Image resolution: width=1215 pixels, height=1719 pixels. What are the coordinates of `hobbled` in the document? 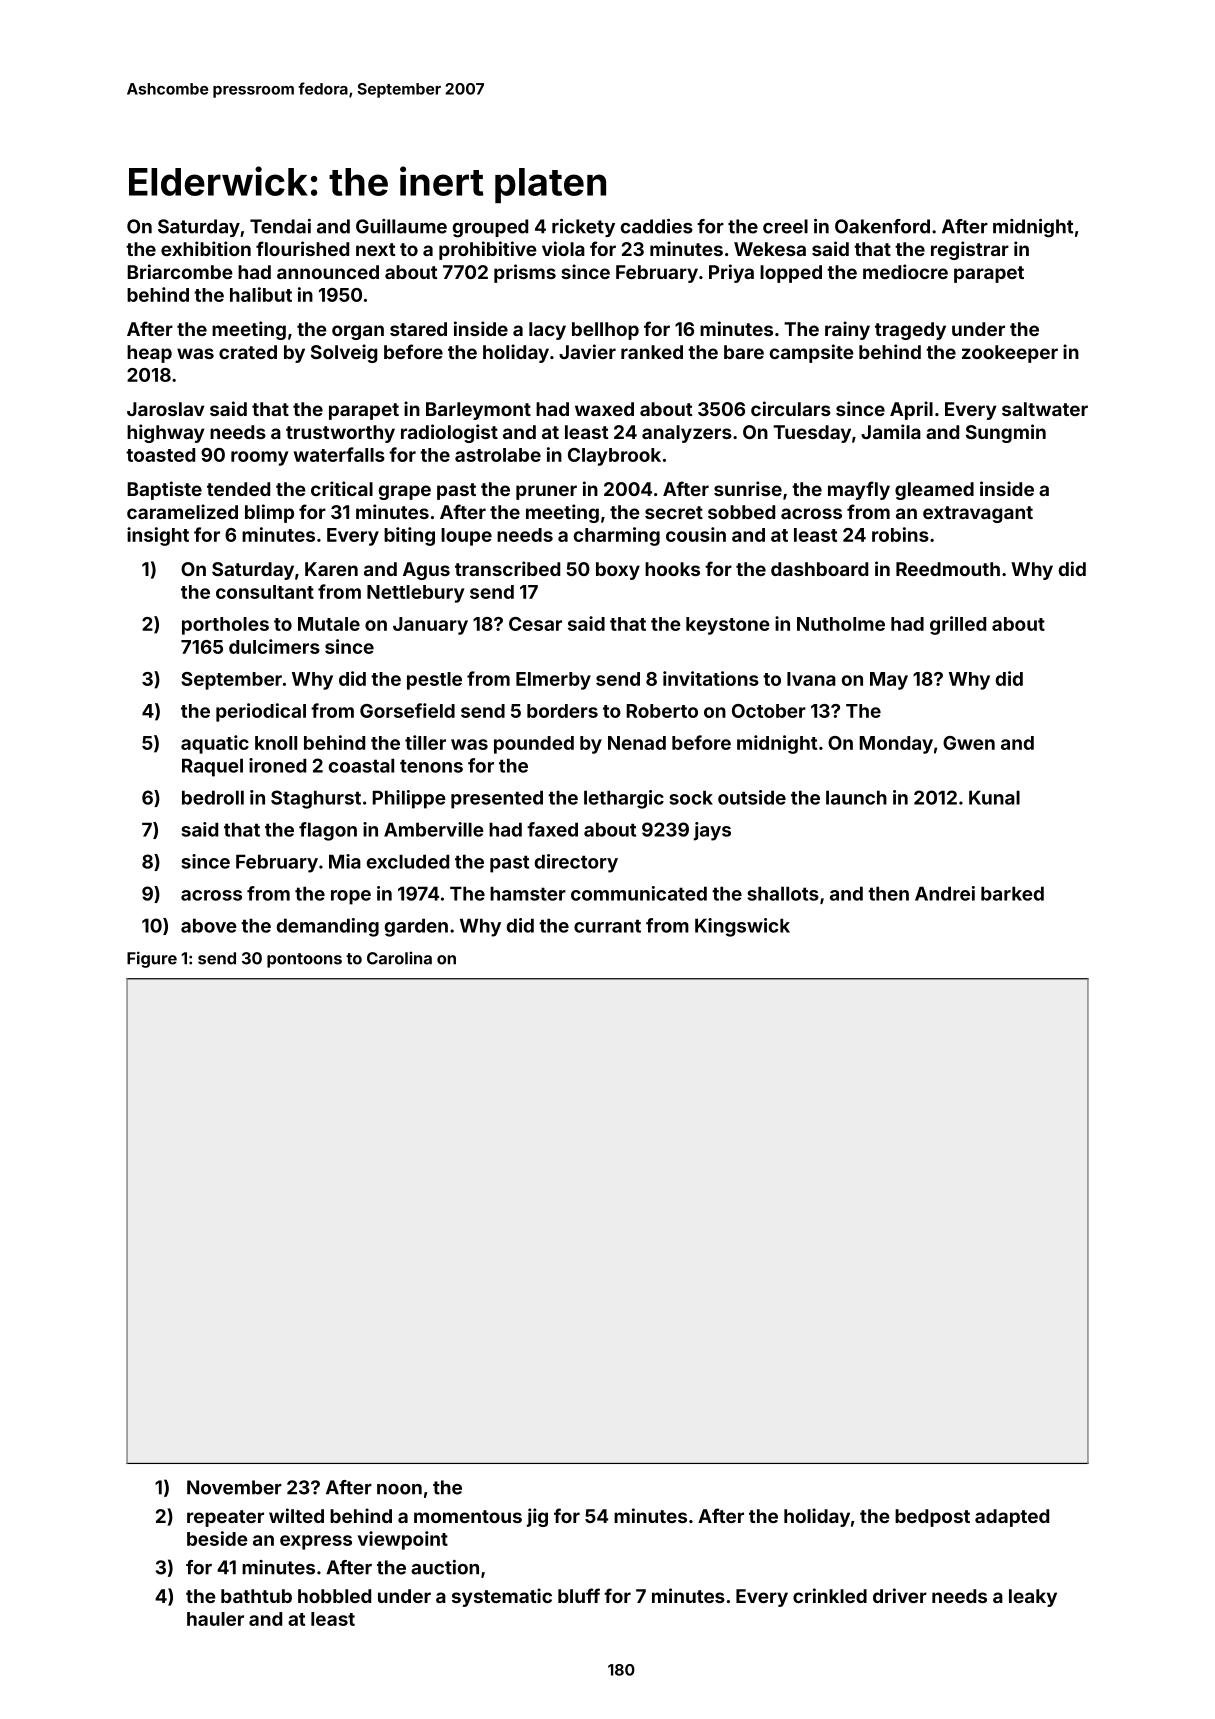 It's located at (334, 1596).
